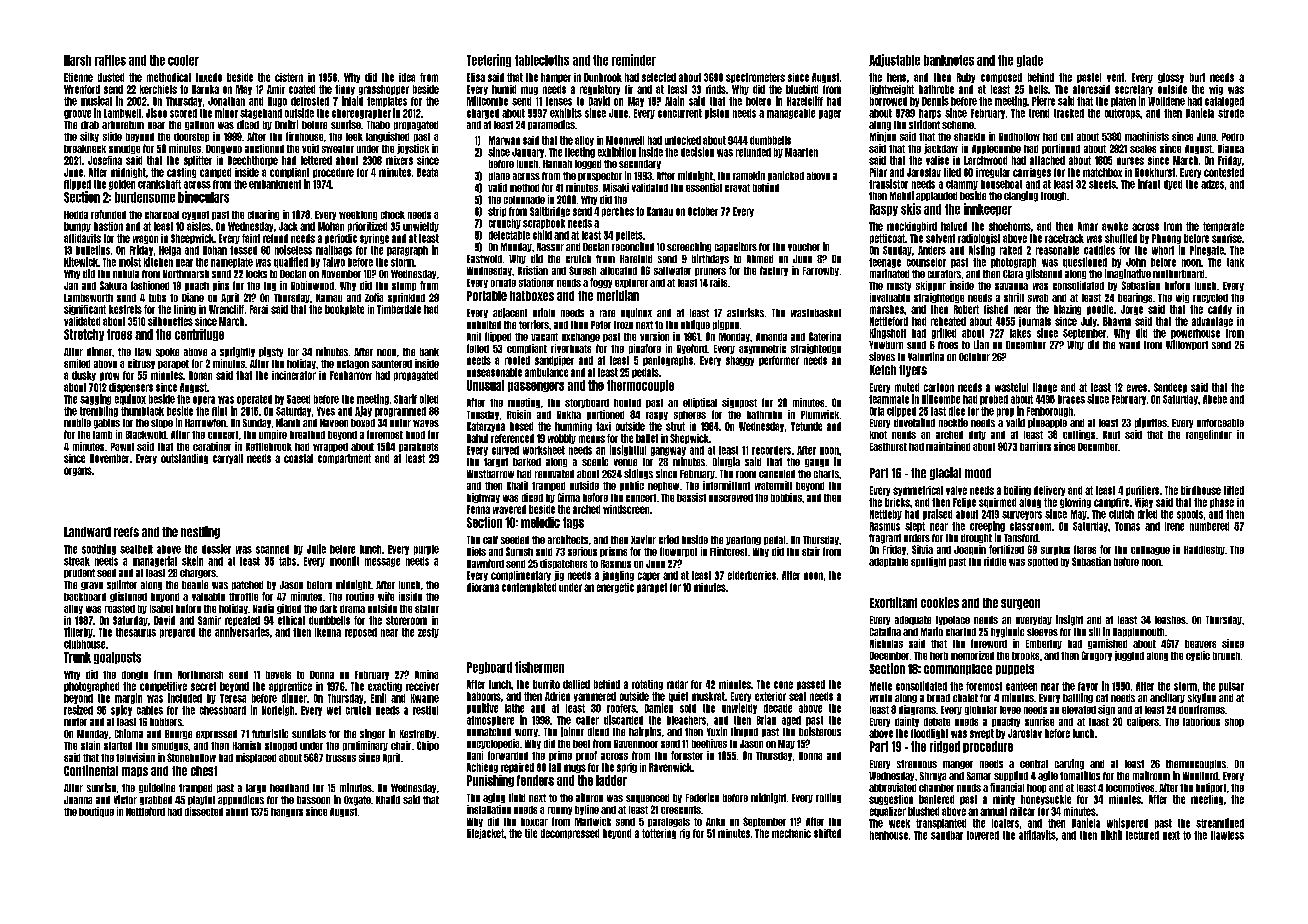 Image resolution: width=1308 pixels, height=924 pixels. Describe the element at coordinates (77, 60) in the screenshot. I see `Harsh` at that location.
